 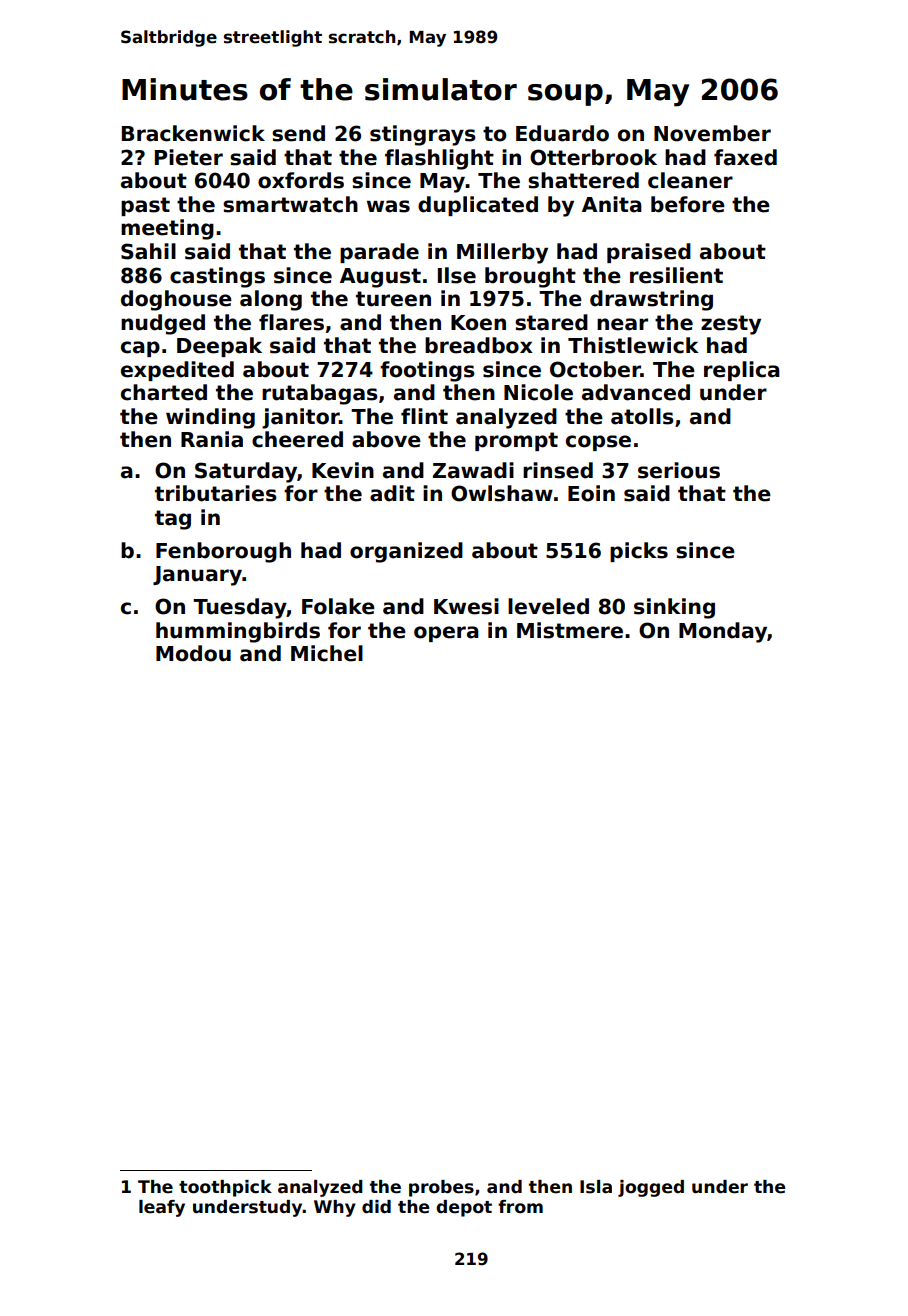 I want to click on duplicated, so click(x=478, y=206).
